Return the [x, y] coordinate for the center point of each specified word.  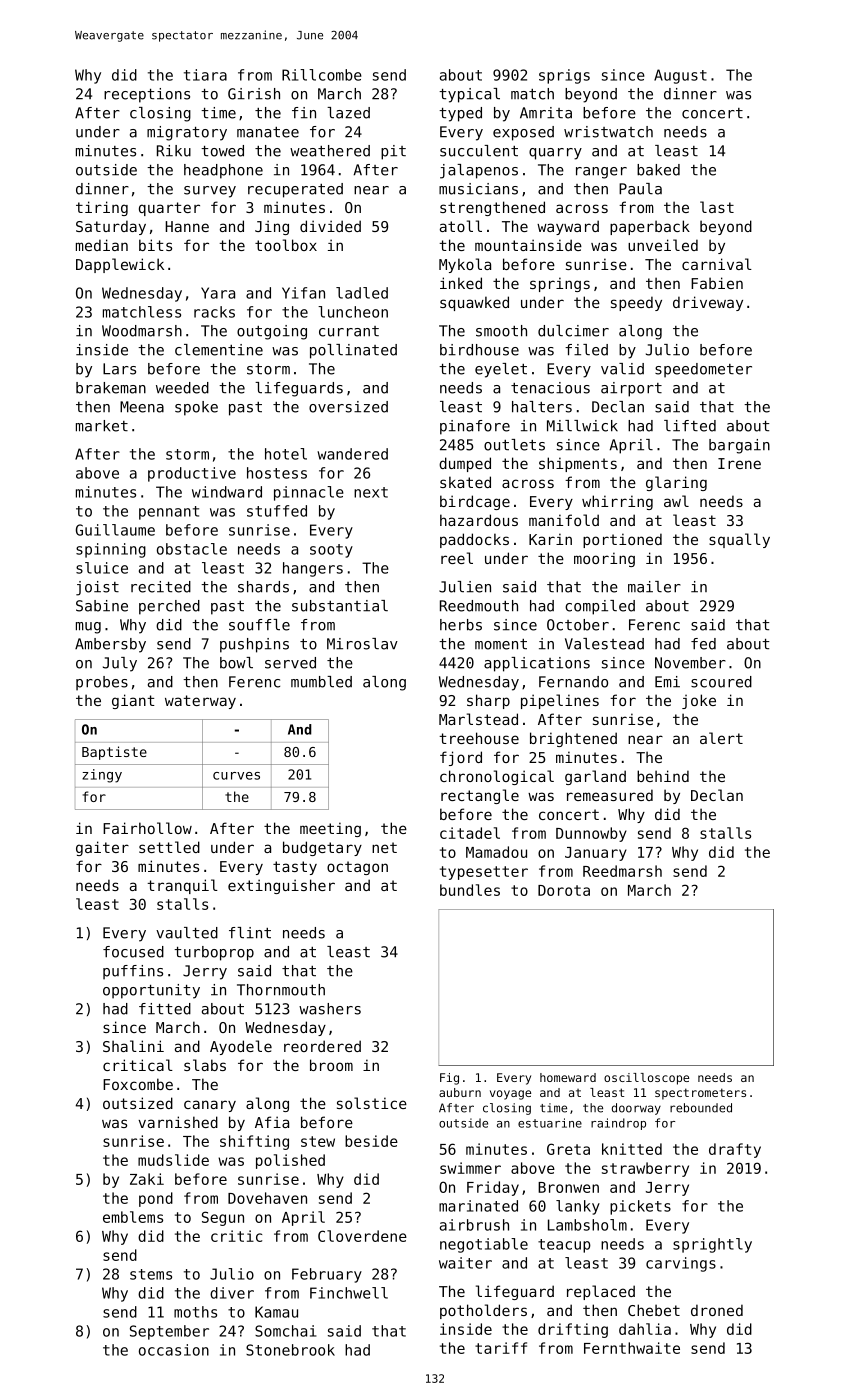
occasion [174, 1350]
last [717, 207]
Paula [640, 189]
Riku [174, 151]
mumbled [321, 682]
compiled [600, 607]
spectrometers [700, 1094]
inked [461, 283]
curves [236, 776]
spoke [196, 408]
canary [210, 1106]
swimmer [470, 1168]
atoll [461, 226]
